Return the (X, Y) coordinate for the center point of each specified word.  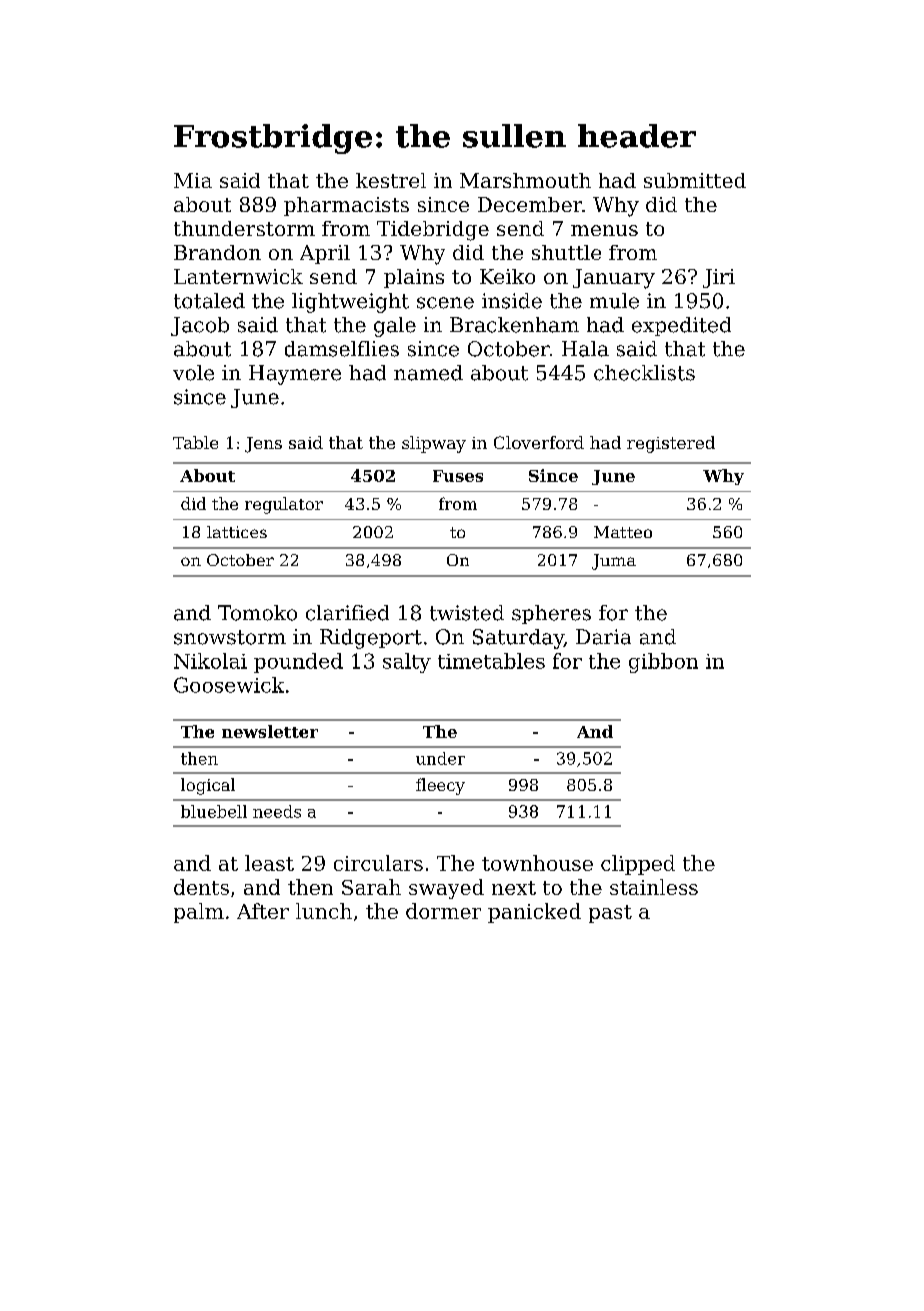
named (428, 373)
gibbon (663, 663)
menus (604, 230)
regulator (284, 505)
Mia (193, 180)
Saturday (518, 639)
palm (199, 913)
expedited (681, 326)
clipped (638, 865)
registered (671, 444)
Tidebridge (433, 231)
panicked (534, 913)
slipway (434, 444)
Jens (263, 445)
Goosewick (229, 685)
